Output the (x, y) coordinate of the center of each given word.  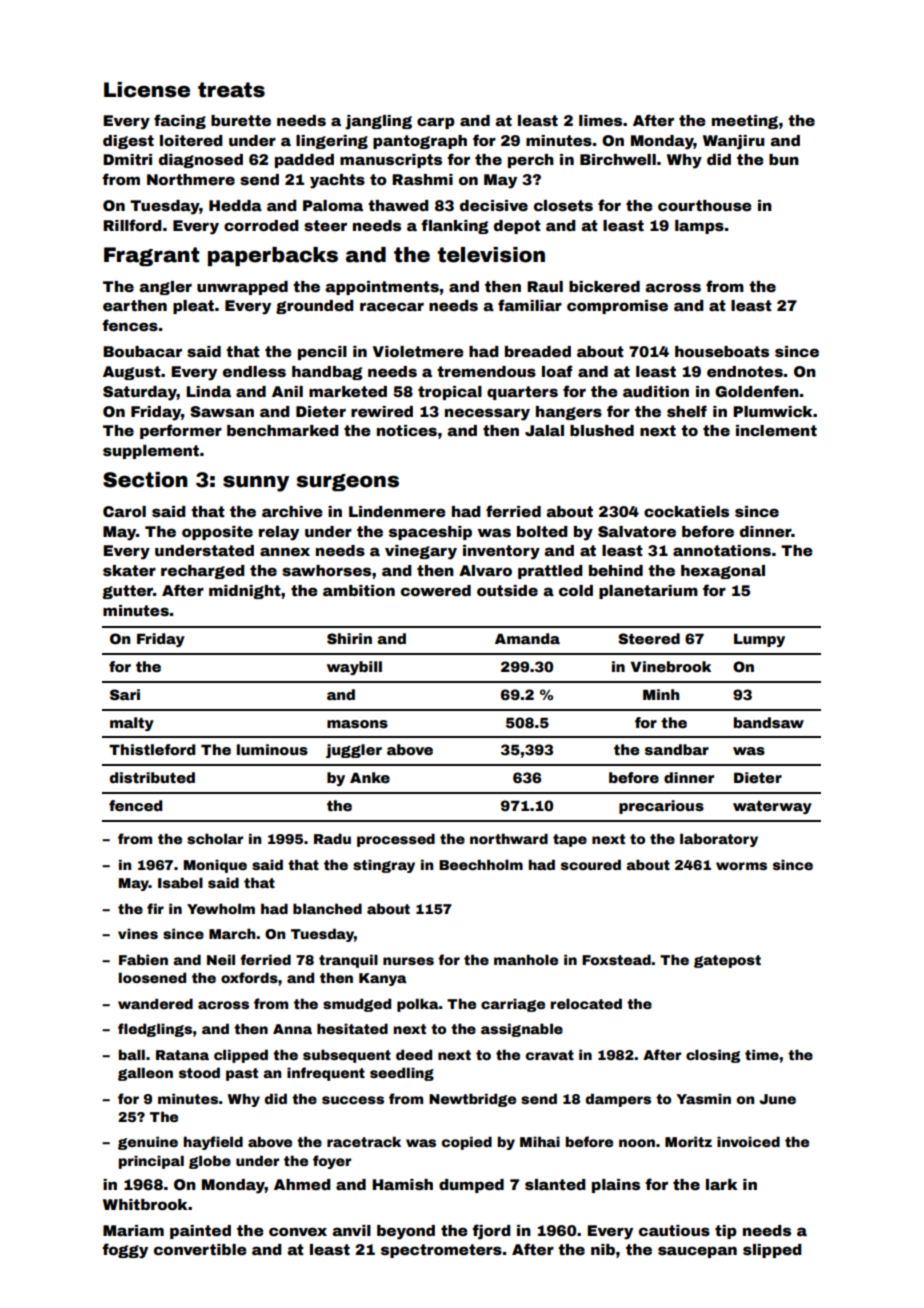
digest (128, 142)
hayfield (213, 1143)
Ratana (182, 1055)
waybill (354, 668)
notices (407, 430)
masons (357, 724)
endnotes (745, 371)
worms (741, 866)
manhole (526, 959)
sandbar (677, 749)
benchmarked (283, 430)
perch (531, 161)
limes (600, 120)
